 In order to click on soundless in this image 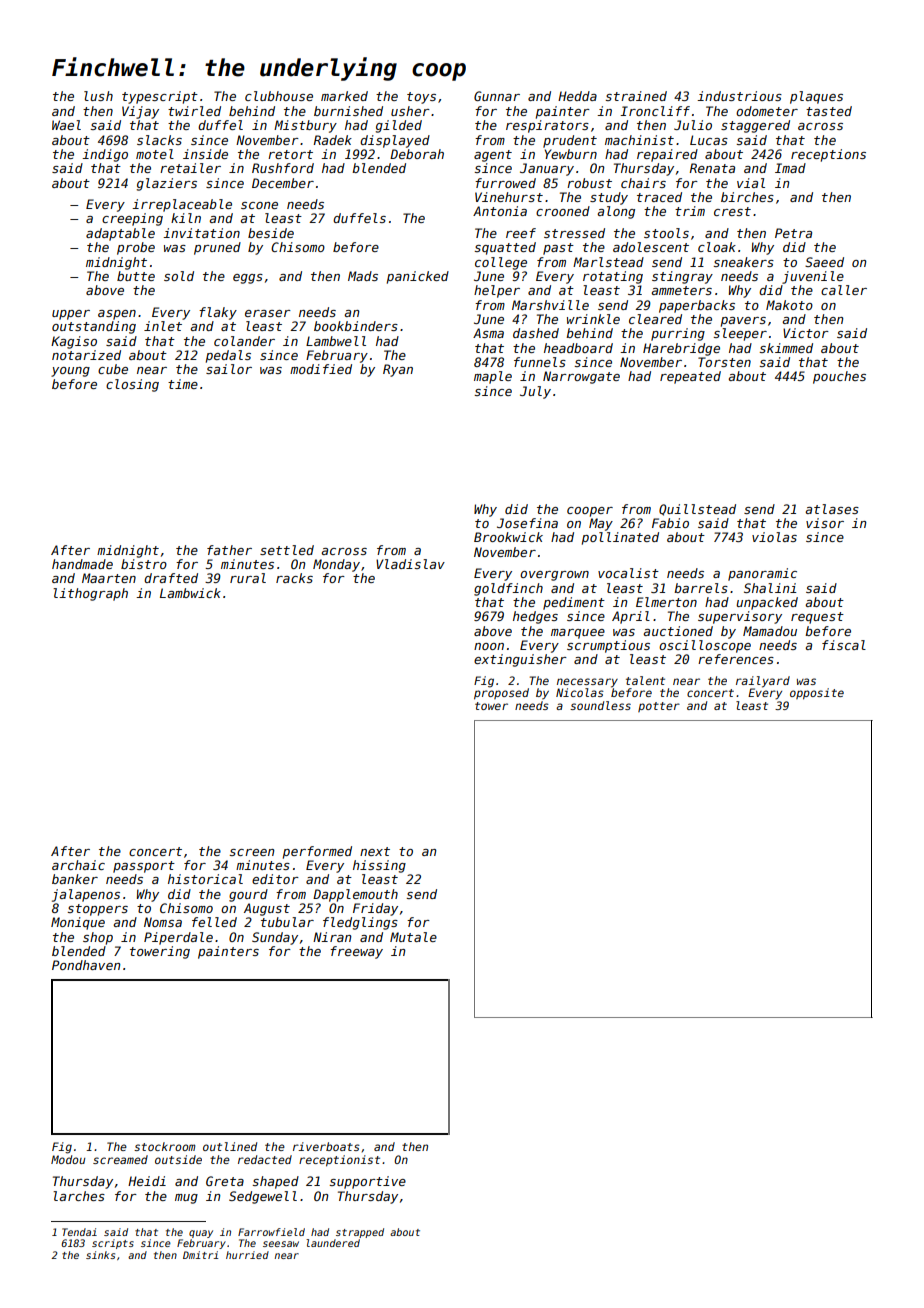, I will do `click(600, 705)`.
